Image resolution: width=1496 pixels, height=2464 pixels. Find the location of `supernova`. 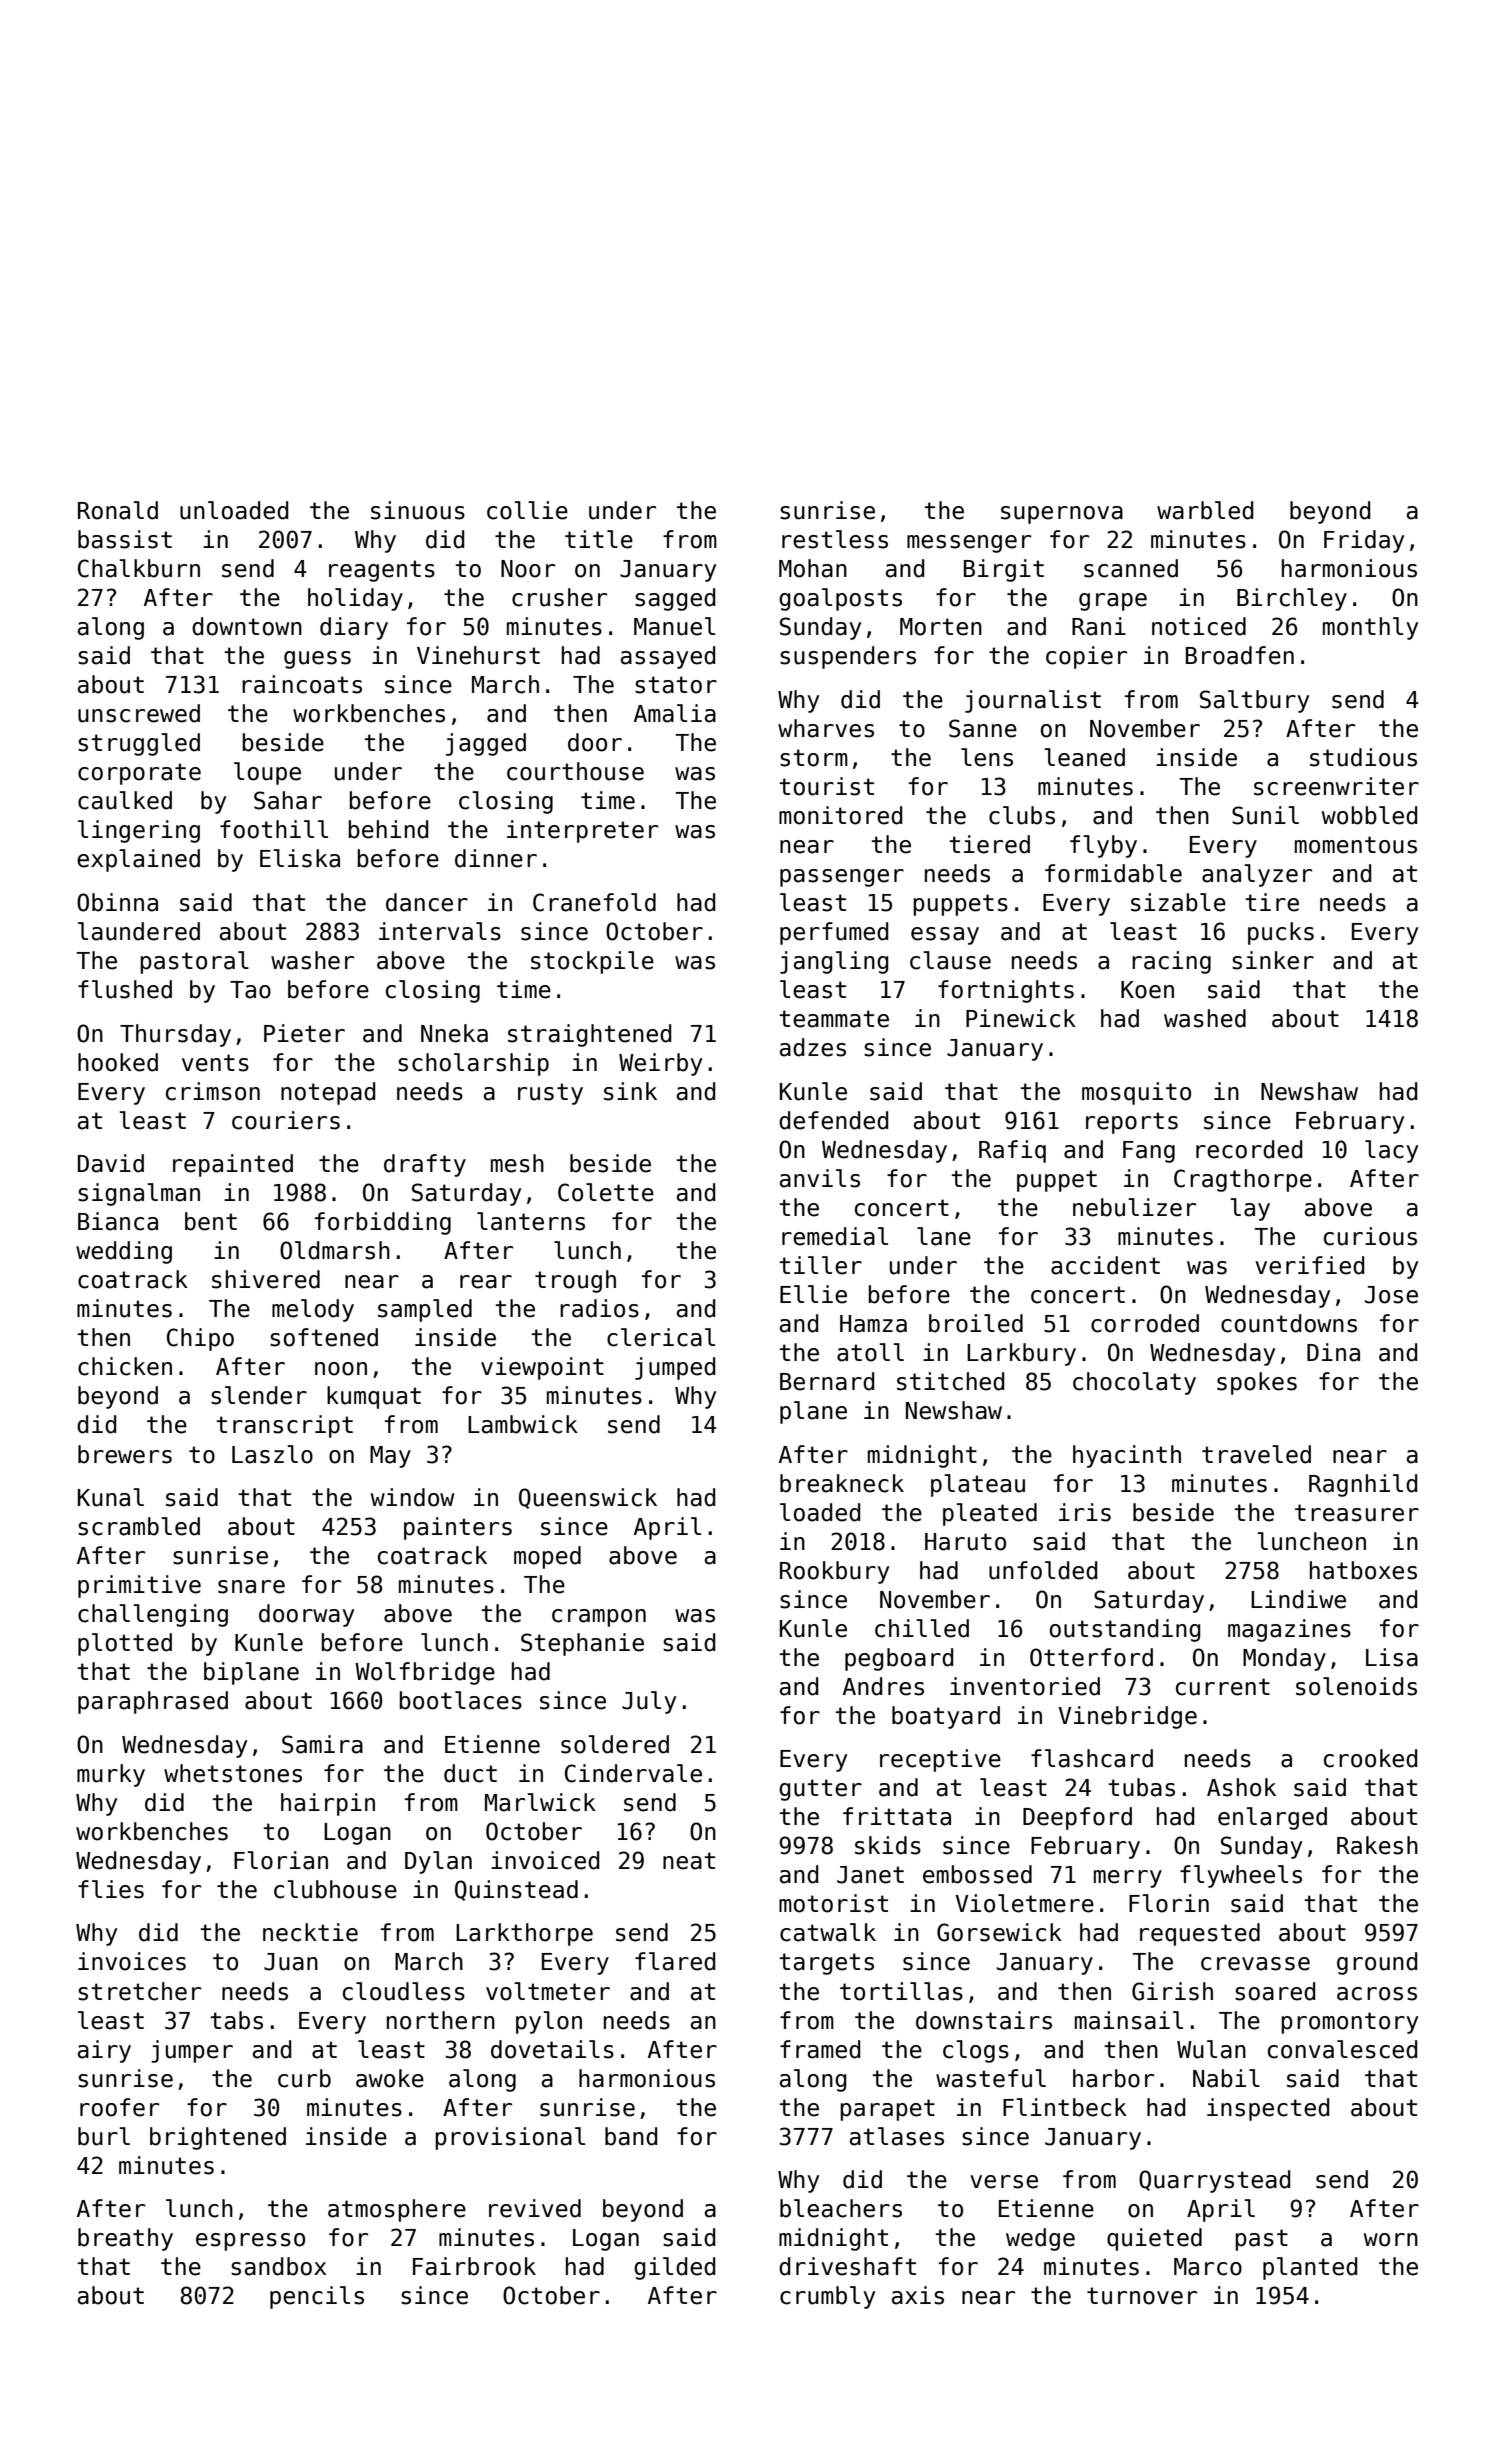

supernova is located at coordinates (1062, 515).
